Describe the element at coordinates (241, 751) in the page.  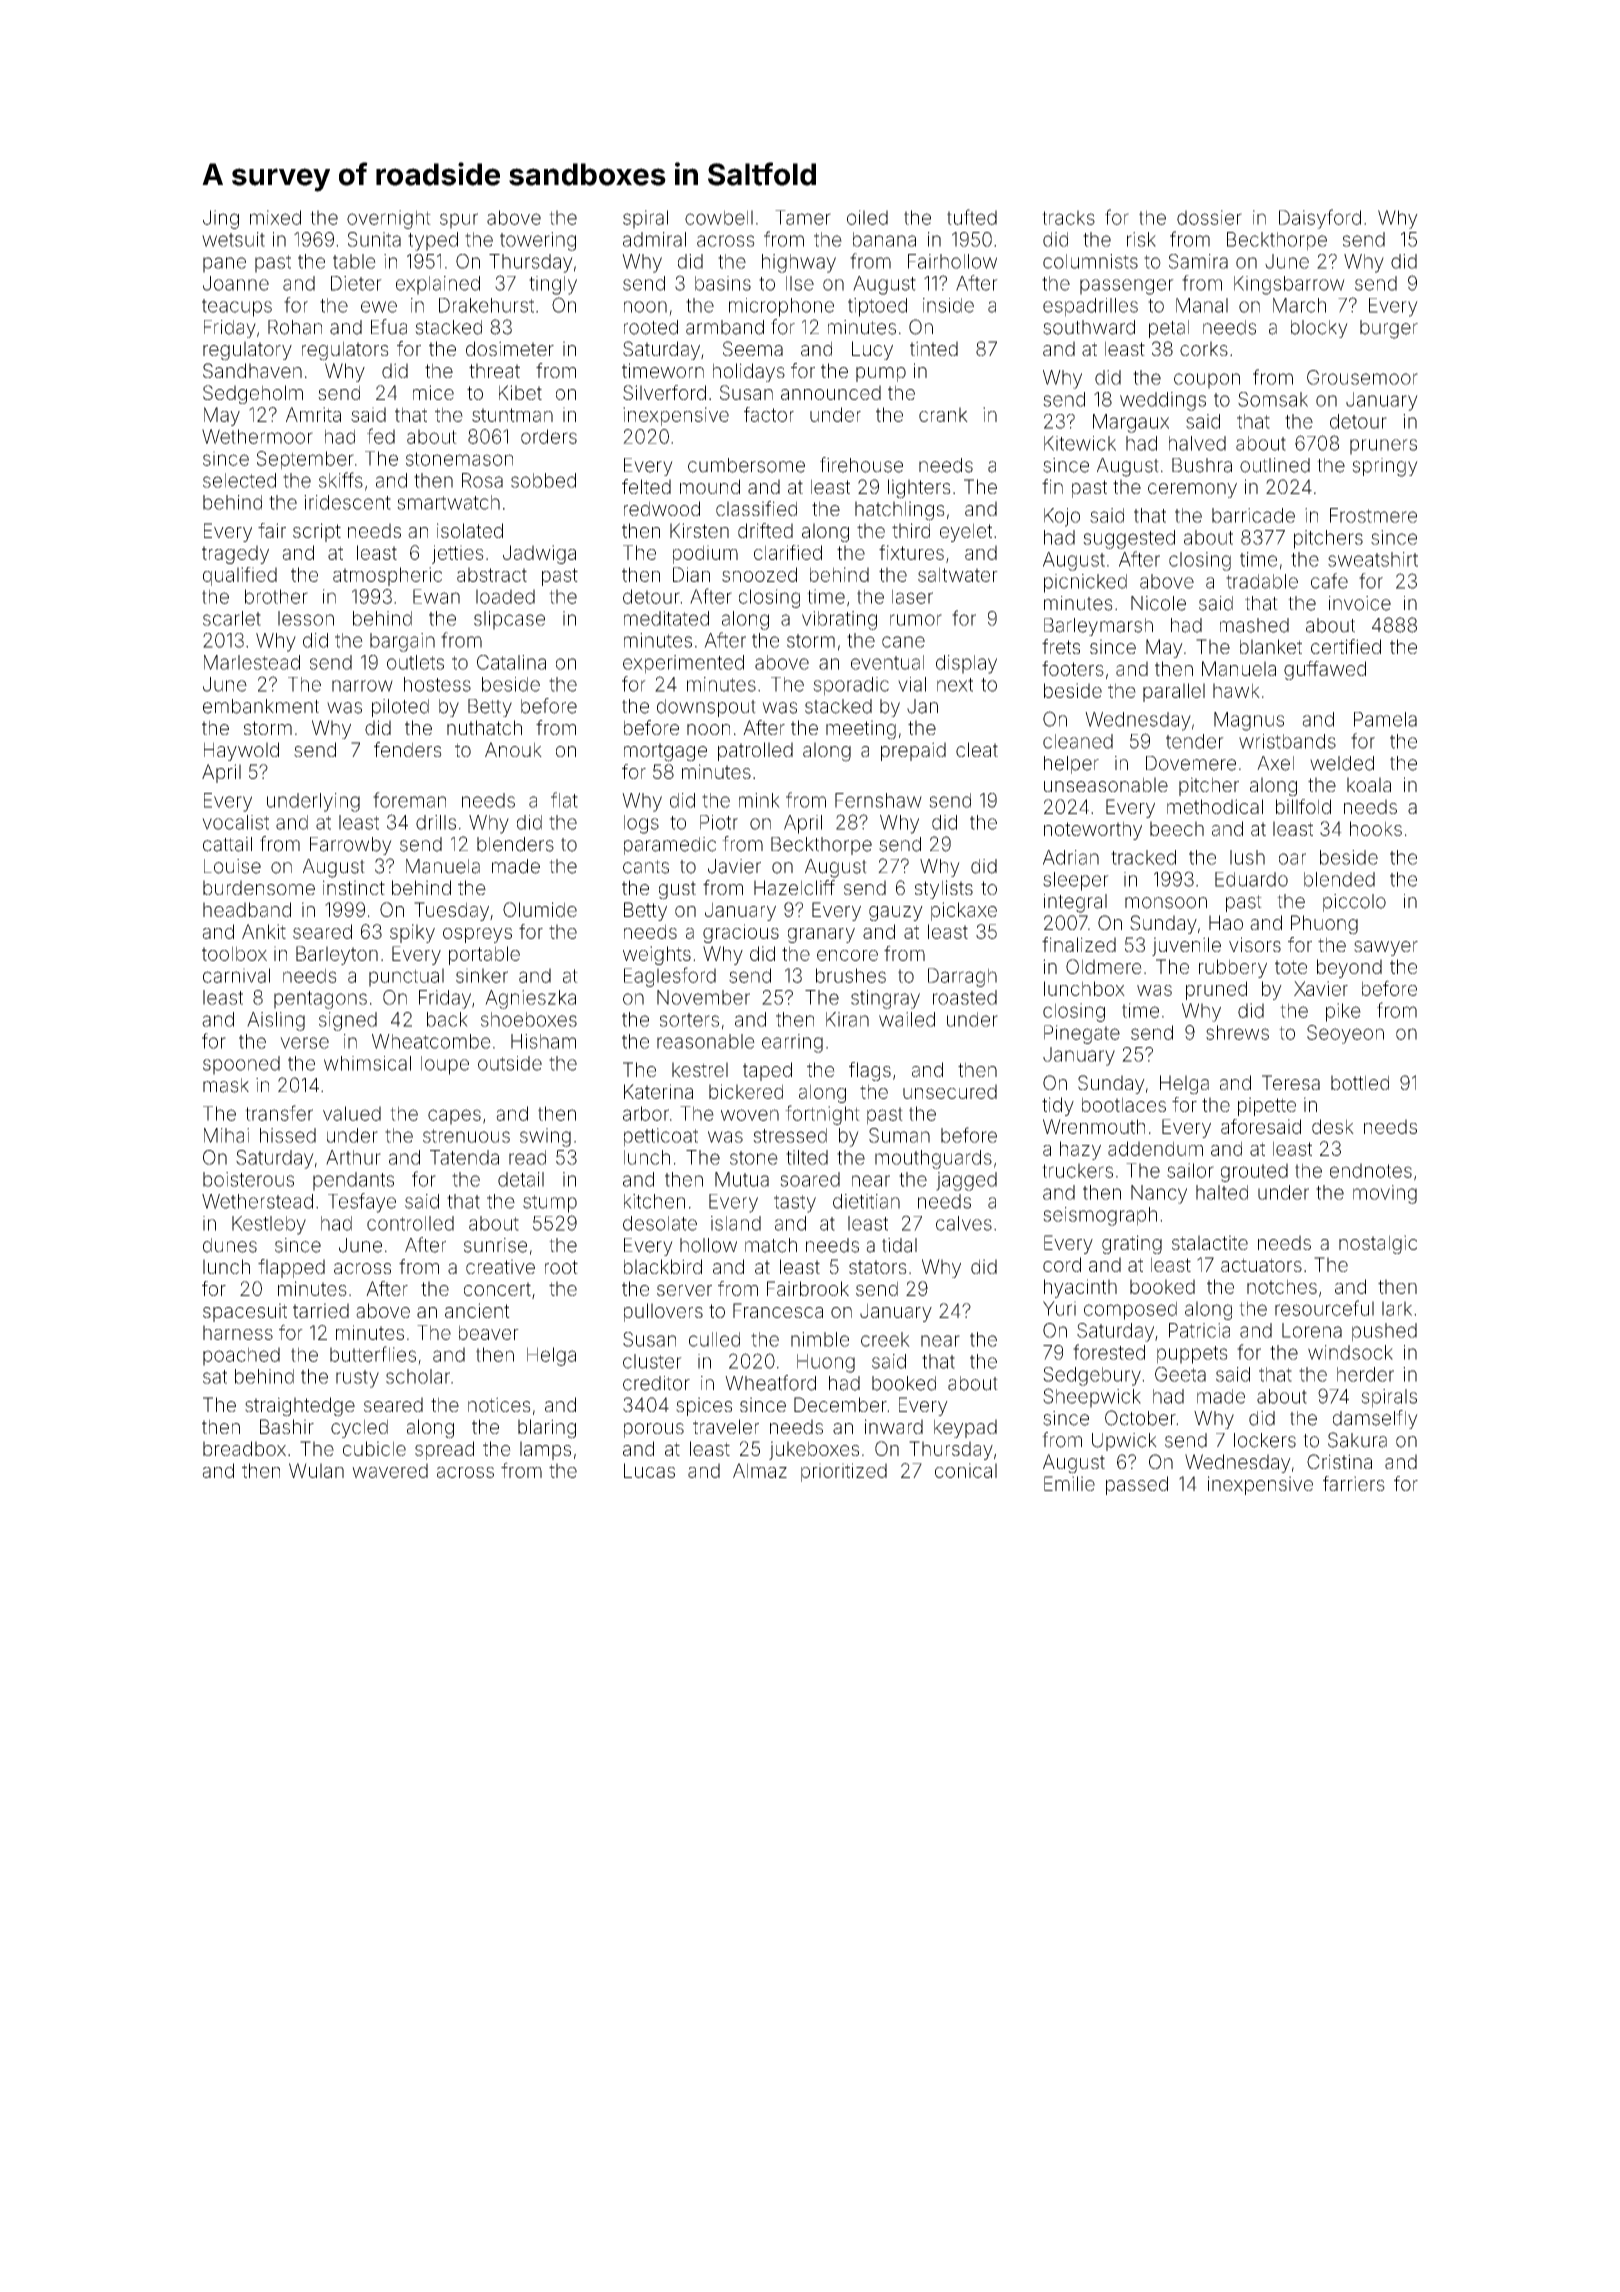
I see `Haywold` at that location.
